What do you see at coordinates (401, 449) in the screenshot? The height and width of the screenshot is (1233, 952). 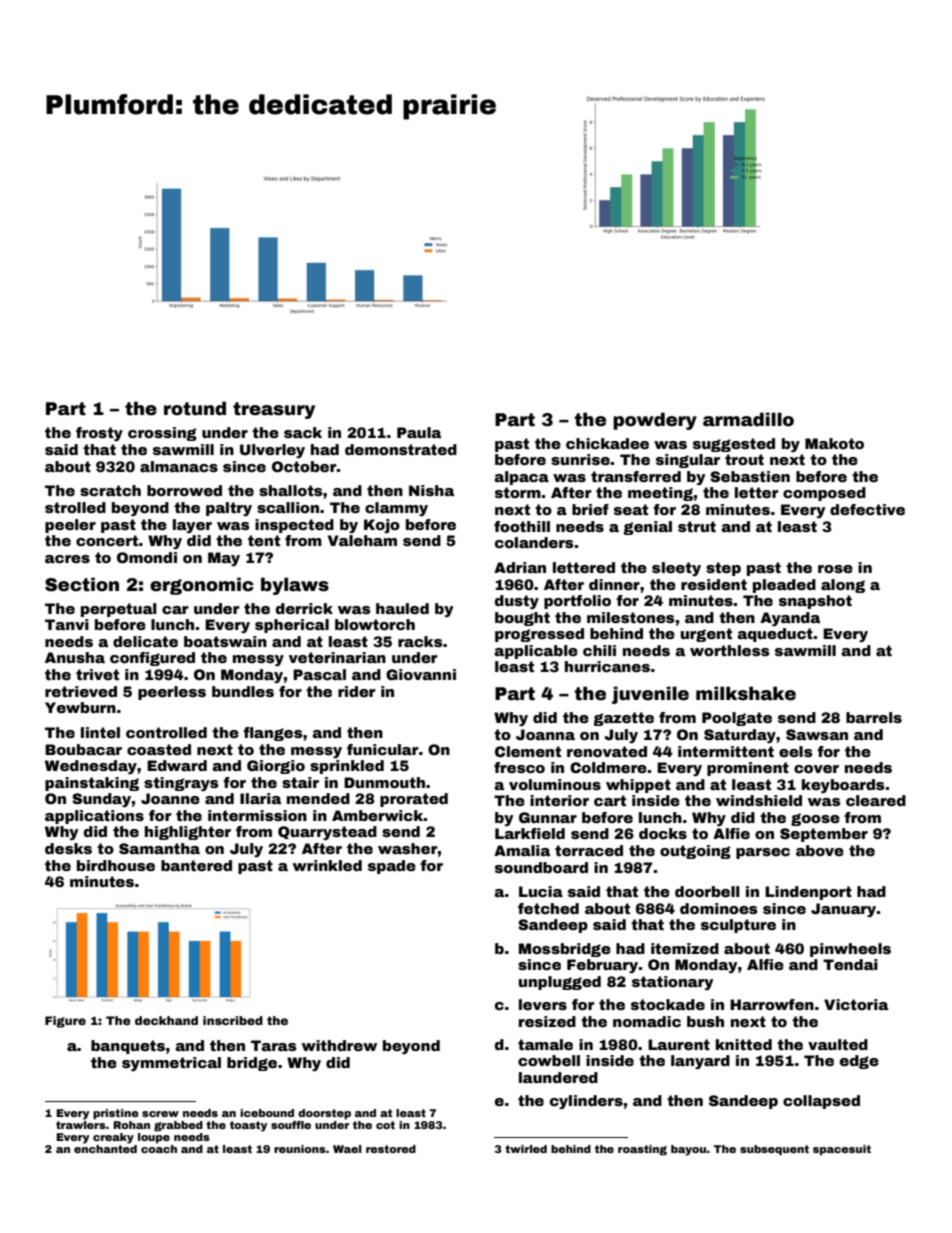 I see `demonstrated` at bounding box center [401, 449].
